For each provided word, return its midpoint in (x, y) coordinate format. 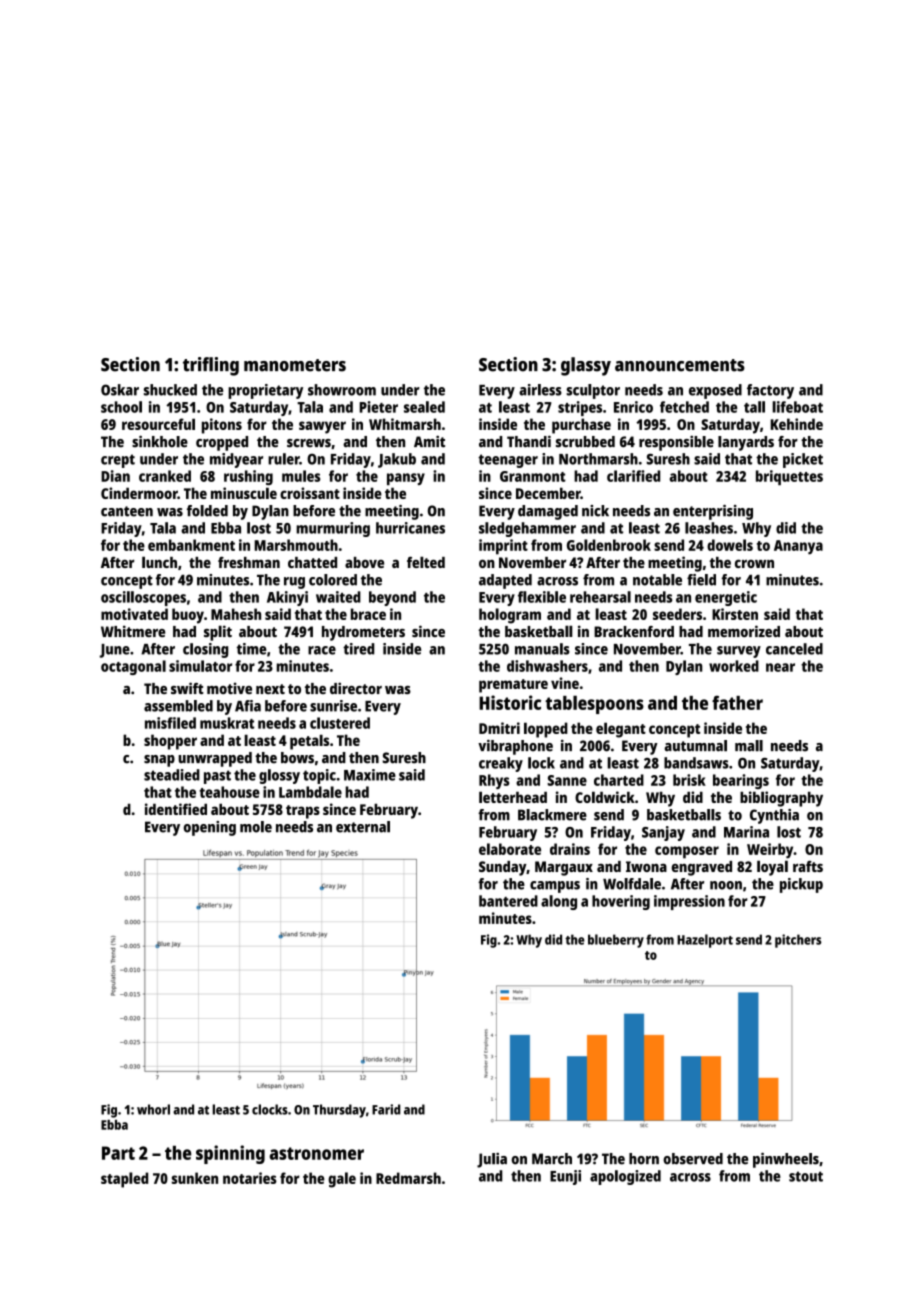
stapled (124, 1180)
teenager (508, 461)
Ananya (798, 547)
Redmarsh (408, 1178)
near (780, 667)
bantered (508, 901)
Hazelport (705, 941)
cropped (222, 443)
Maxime (370, 775)
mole (256, 827)
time (252, 649)
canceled (794, 649)
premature (513, 686)
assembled (178, 706)
